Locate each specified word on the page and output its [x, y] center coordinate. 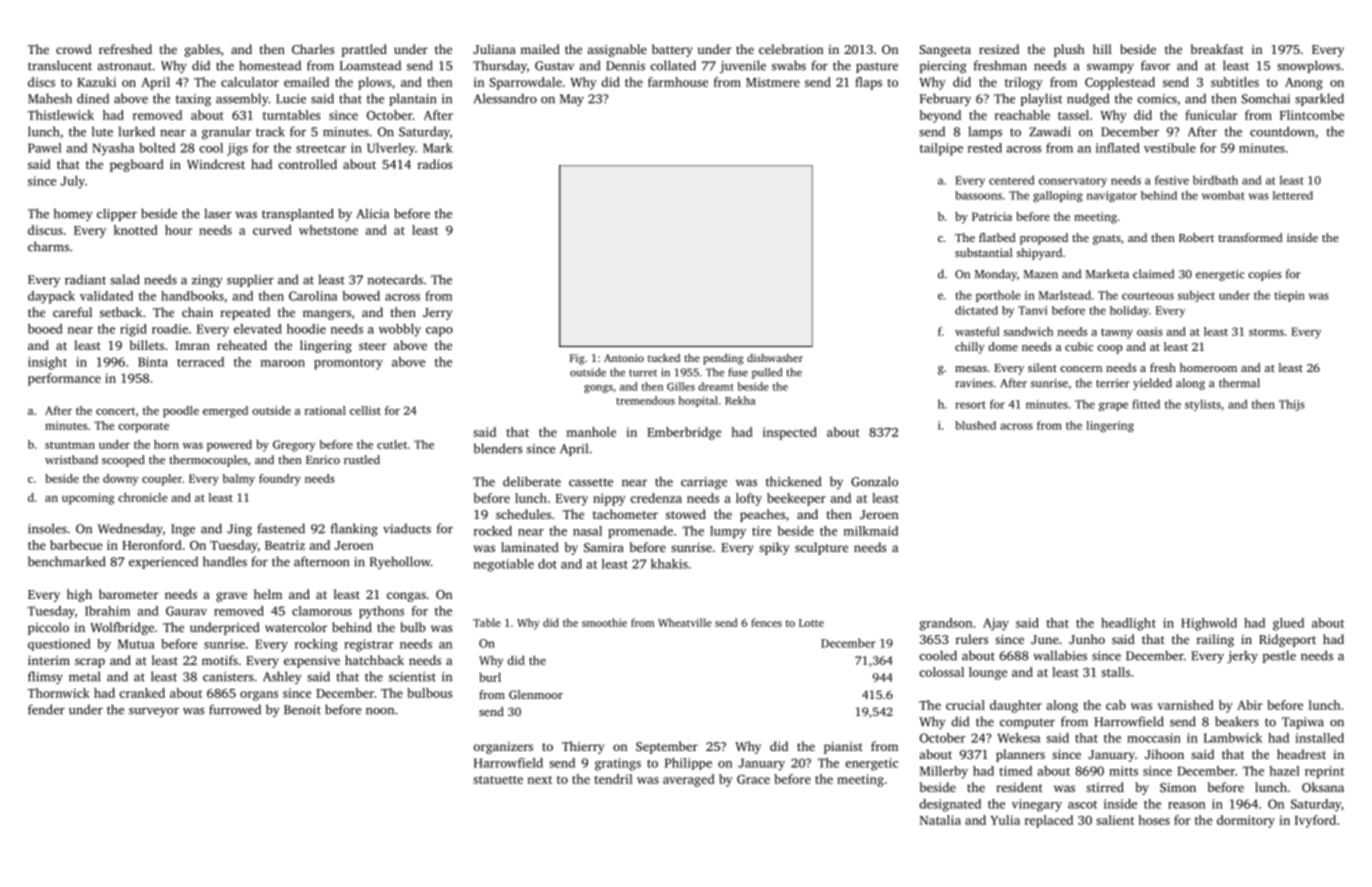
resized [999, 49]
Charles [313, 49]
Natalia [940, 820]
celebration [791, 49]
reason [1186, 805]
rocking [316, 645]
